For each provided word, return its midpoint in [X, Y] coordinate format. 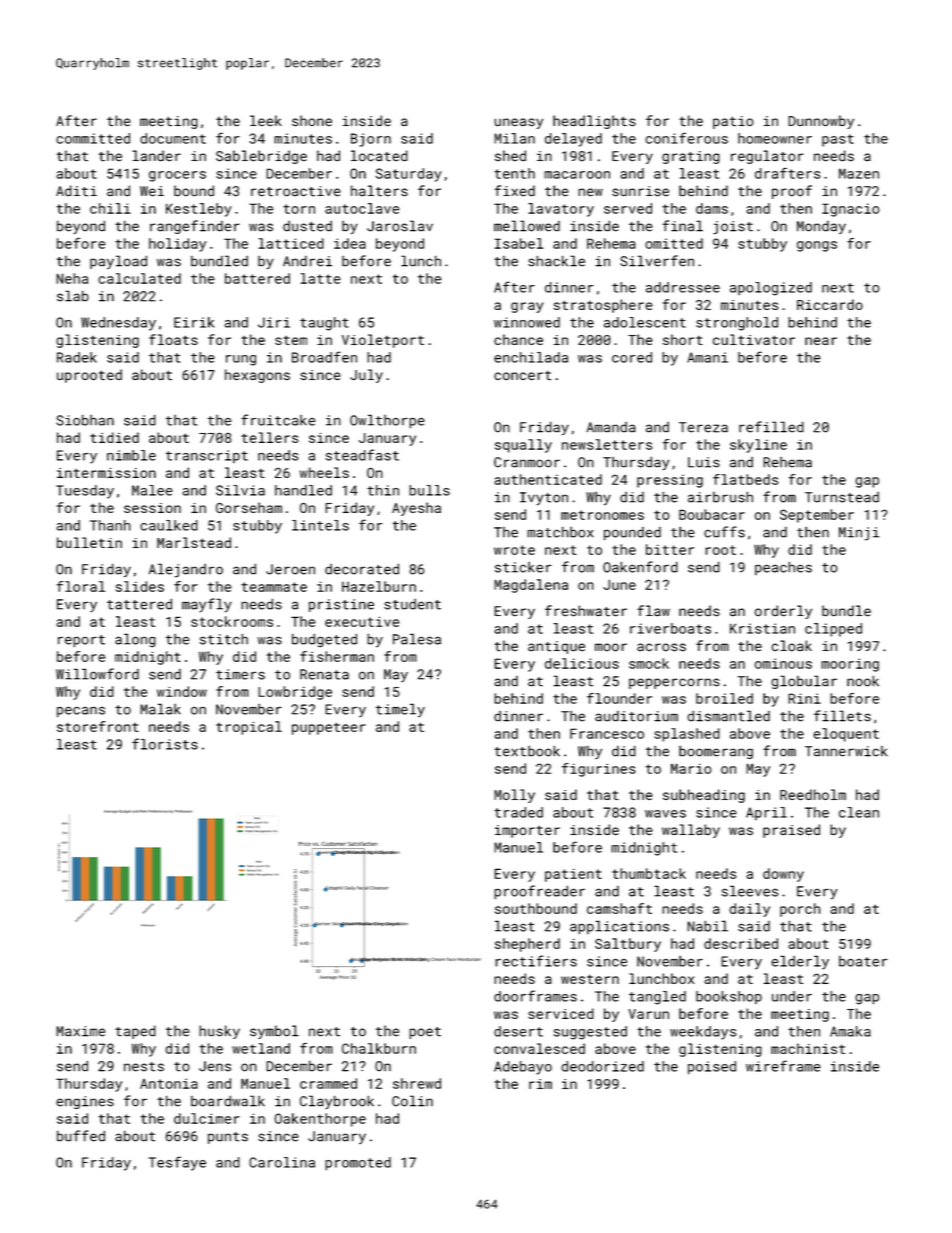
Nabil [707, 926]
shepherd [527, 945]
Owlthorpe [387, 421]
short [683, 339]
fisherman [337, 656]
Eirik [194, 322]
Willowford [97, 674]
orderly [783, 612]
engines [85, 1102]
